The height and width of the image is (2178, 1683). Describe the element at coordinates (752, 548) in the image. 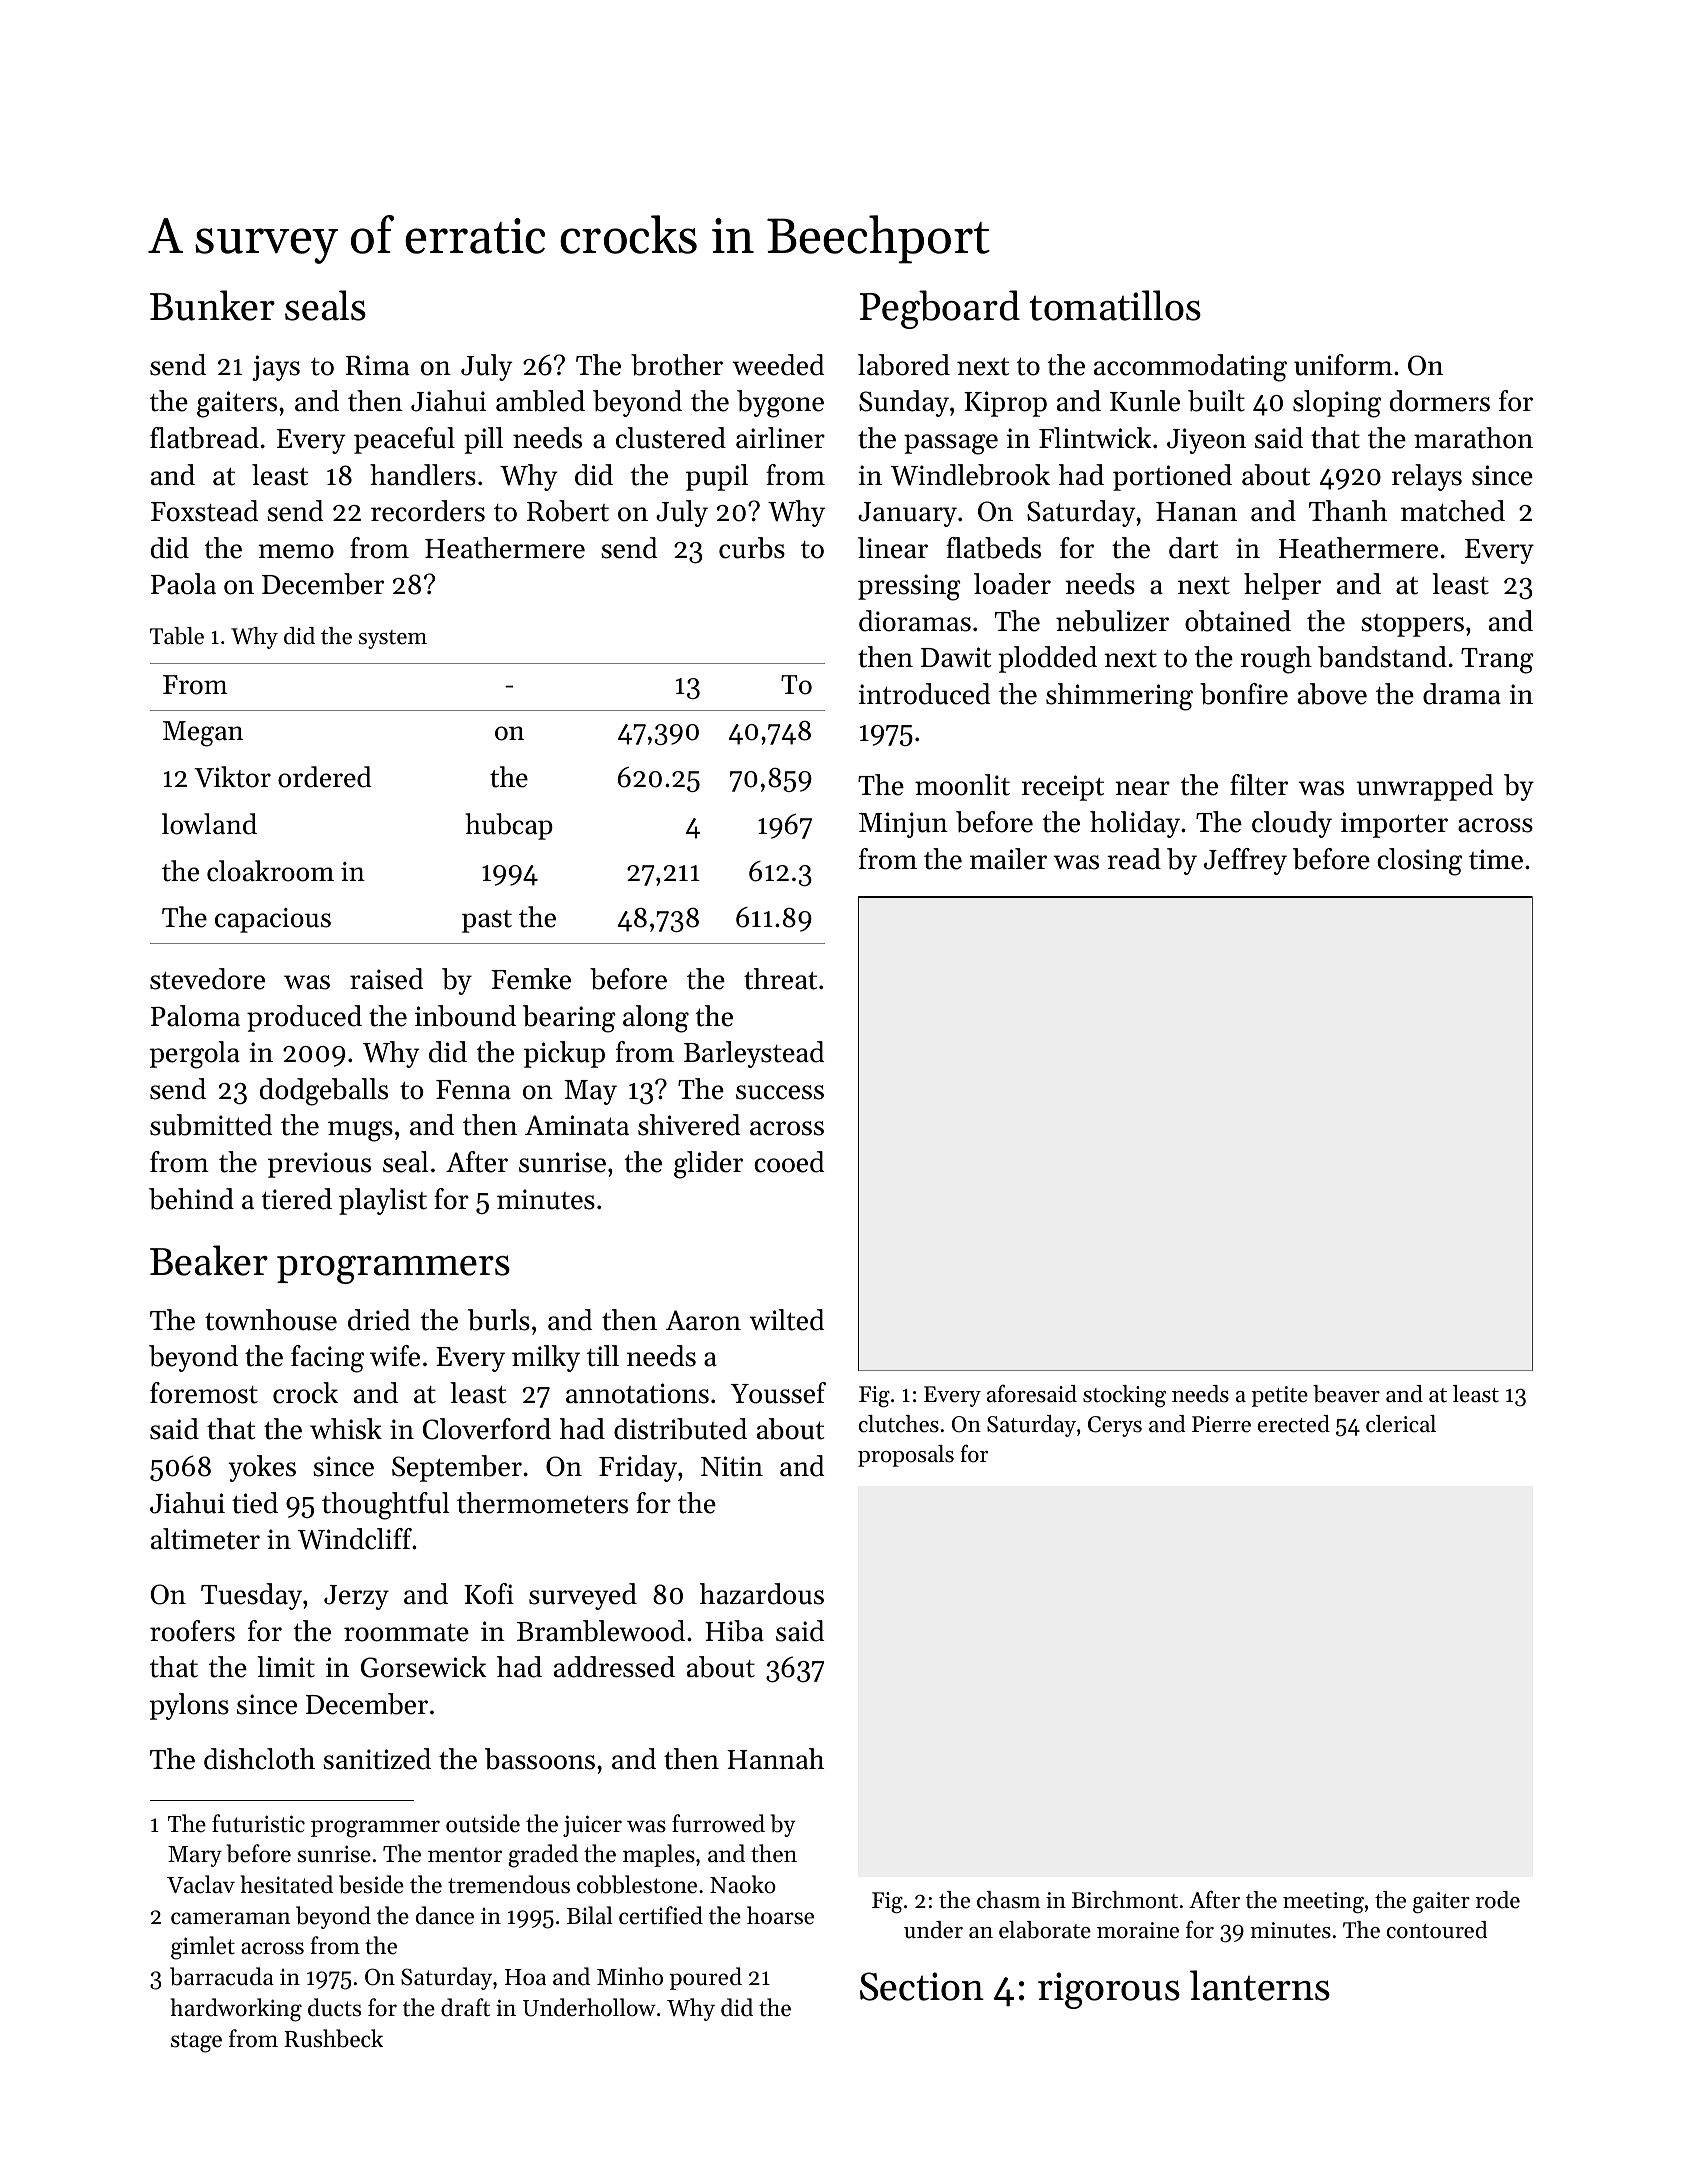

I see `curbs` at that location.
